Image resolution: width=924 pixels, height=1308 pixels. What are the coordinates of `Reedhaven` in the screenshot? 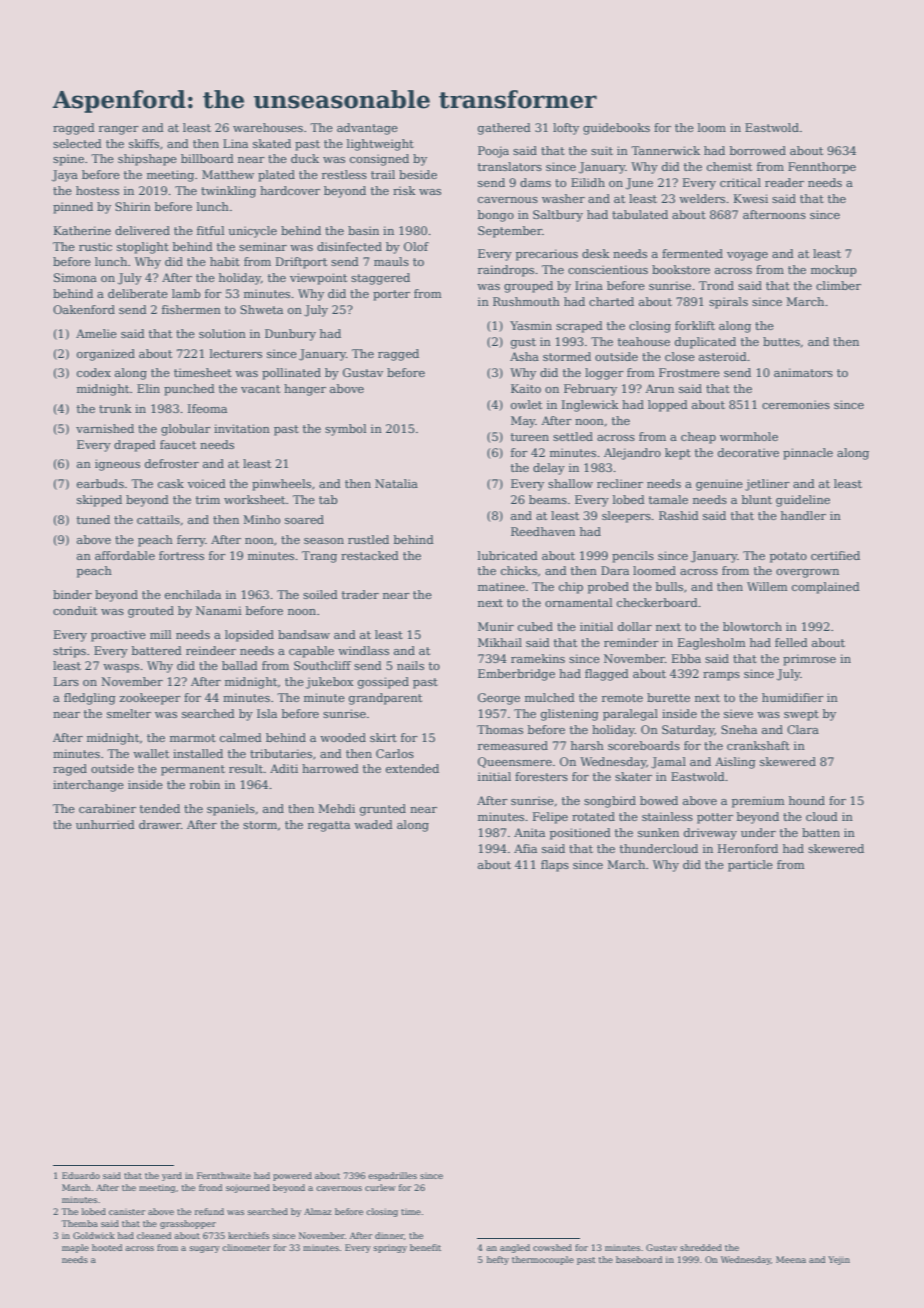 It's located at (543, 531).
